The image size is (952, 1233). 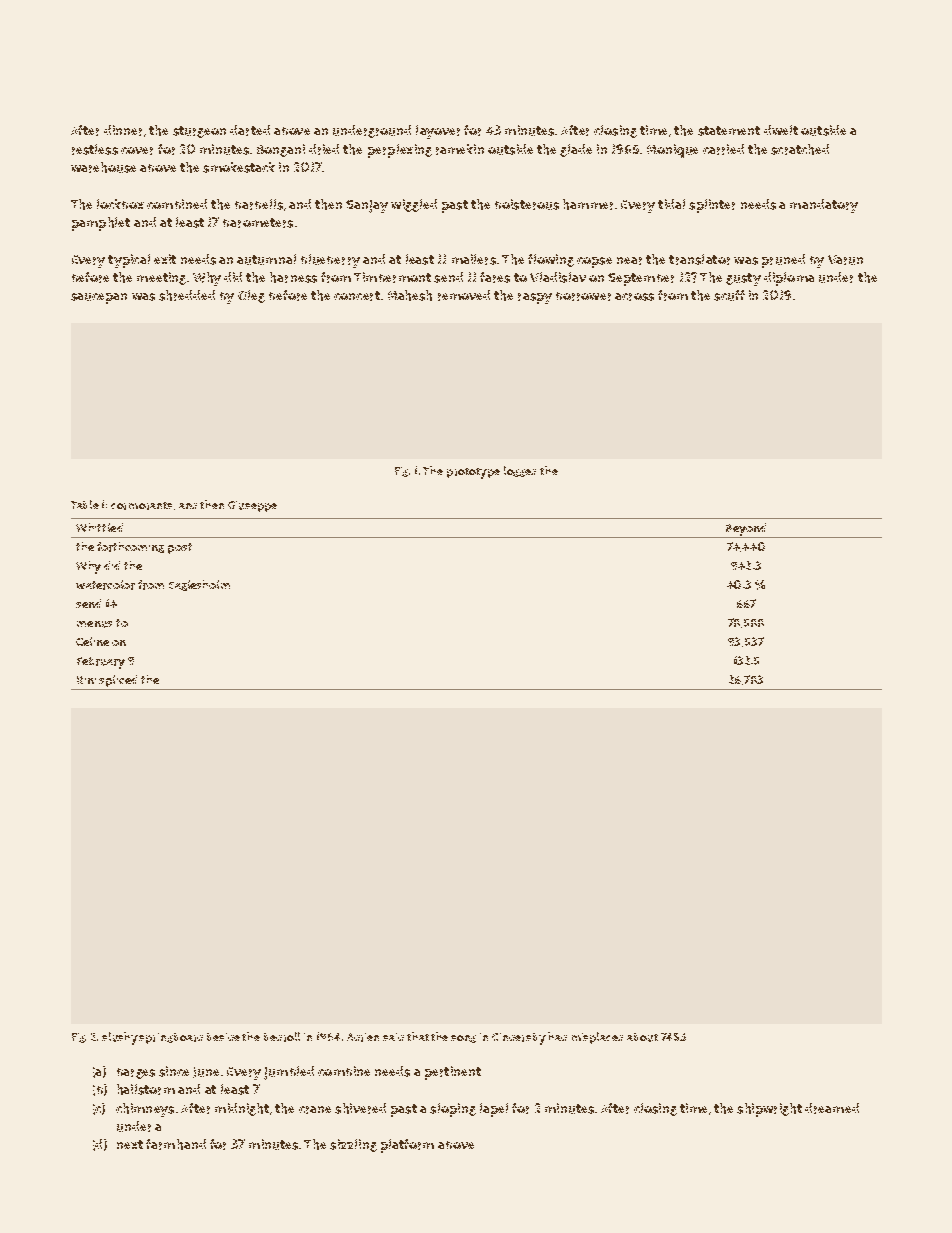 What do you see at coordinates (120, 204) in the screenshot?
I see `lockbox` at bounding box center [120, 204].
